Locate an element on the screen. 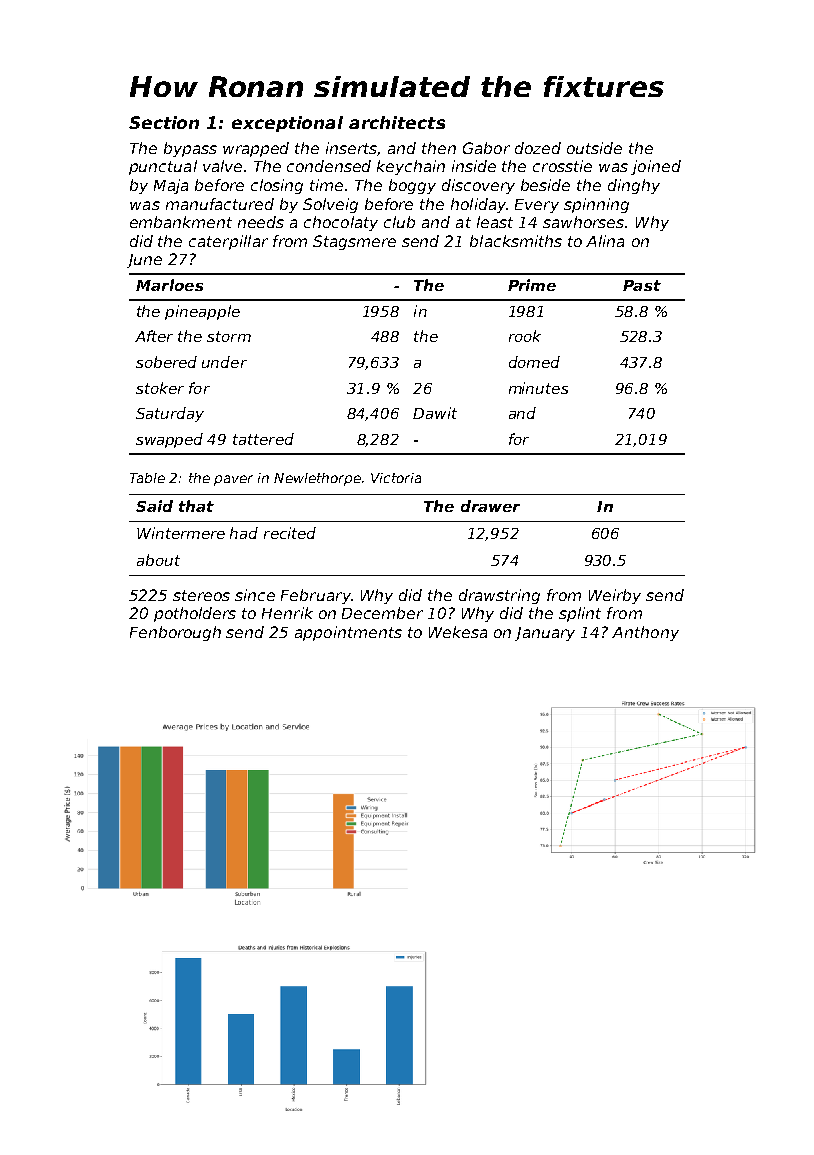 This screenshot has width=814, height=1155. drawer is located at coordinates (490, 506).
